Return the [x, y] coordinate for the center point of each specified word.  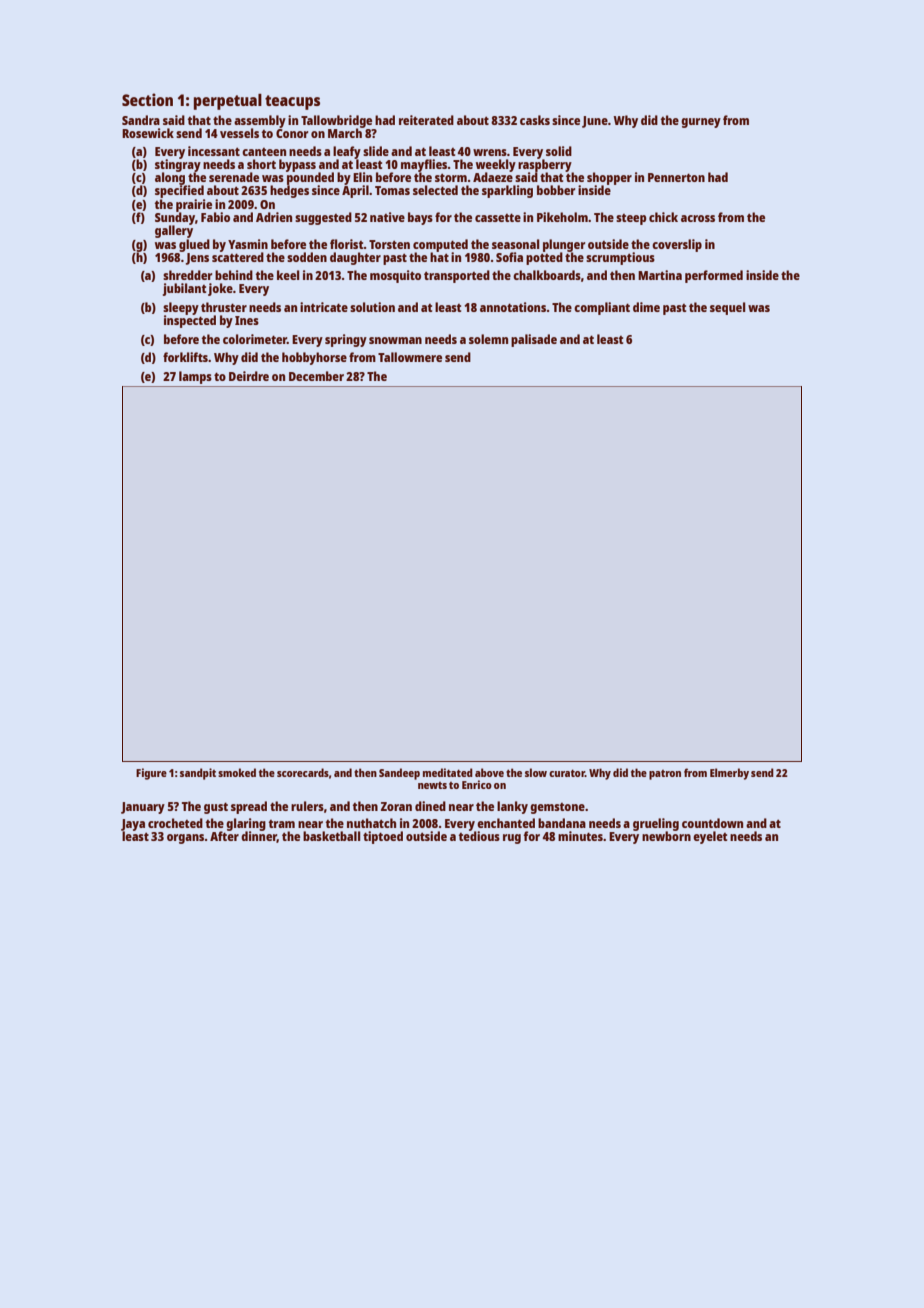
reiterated [426, 120]
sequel [728, 308]
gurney [701, 123]
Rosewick [148, 133]
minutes [580, 836]
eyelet [710, 837]
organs [186, 839]
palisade [534, 340]
